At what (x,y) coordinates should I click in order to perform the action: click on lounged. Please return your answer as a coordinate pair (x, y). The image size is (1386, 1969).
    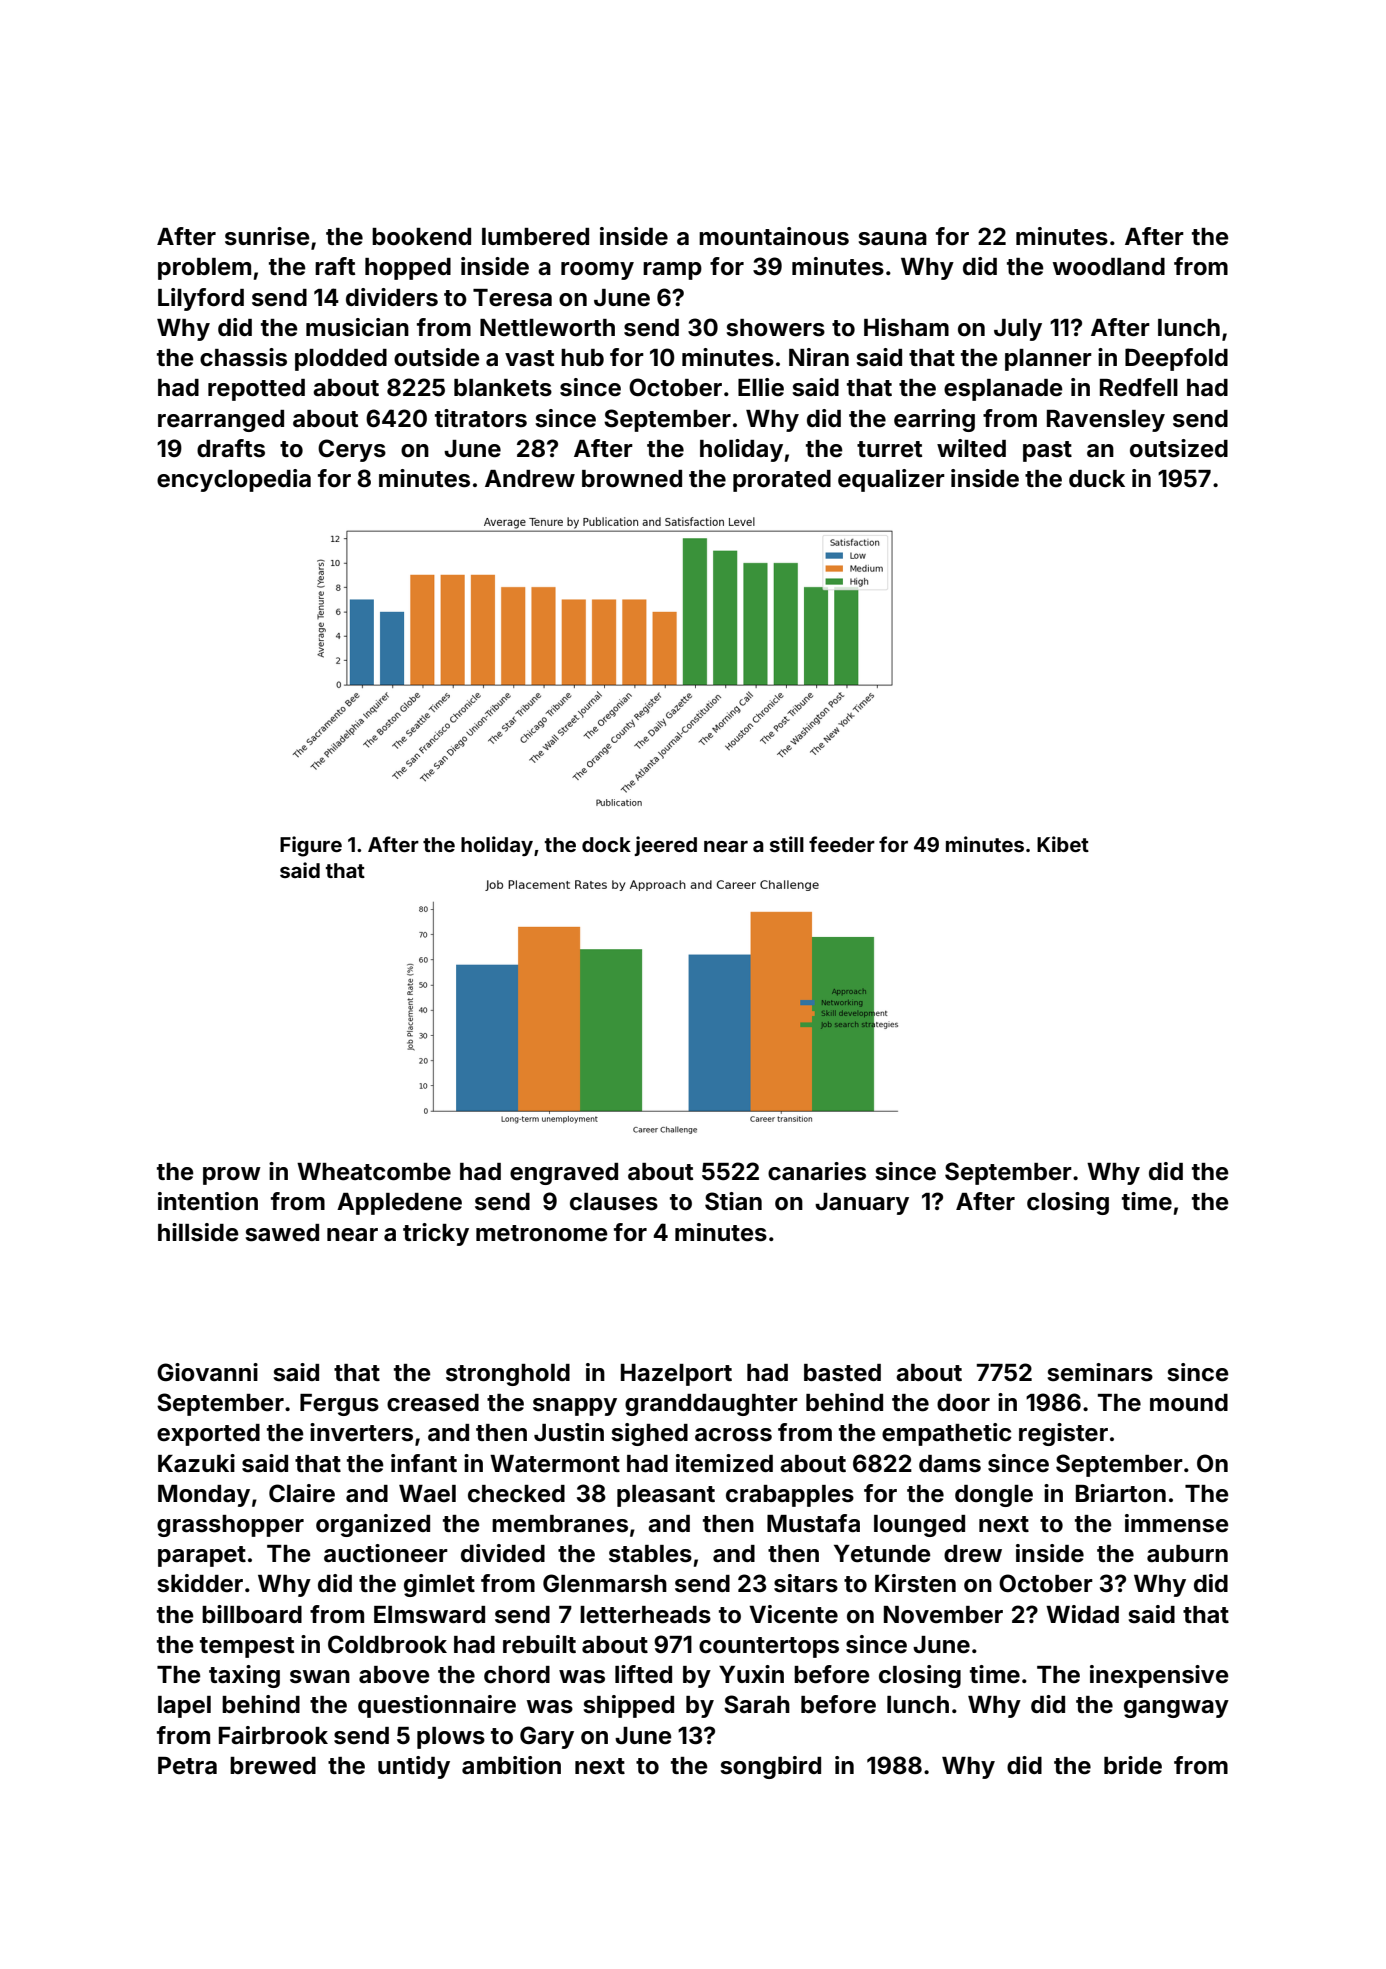
    Looking at the image, I should click on (919, 1526).
